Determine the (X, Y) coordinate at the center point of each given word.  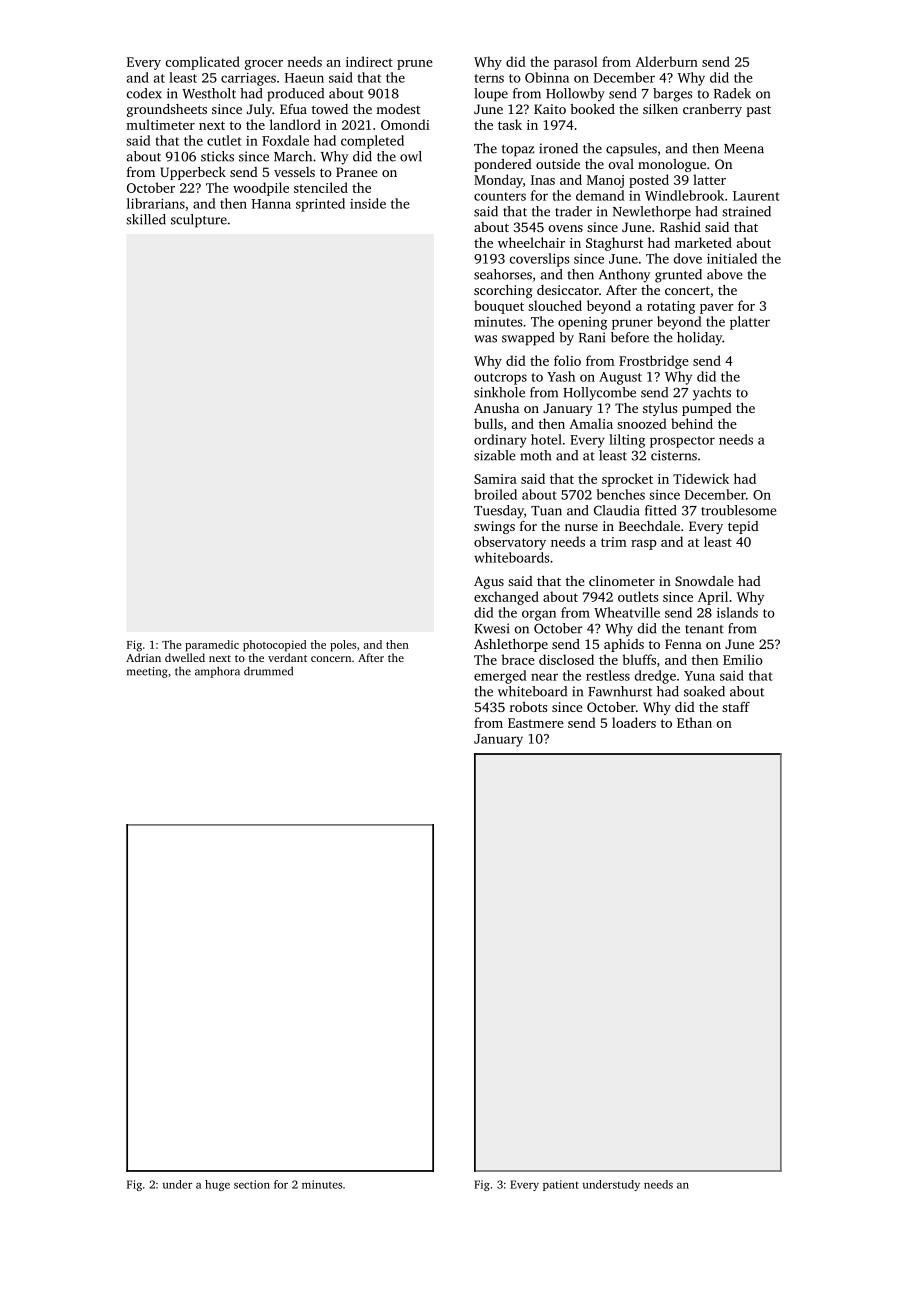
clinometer (622, 581)
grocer (264, 65)
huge (217, 1185)
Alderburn (666, 61)
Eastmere (536, 723)
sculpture (199, 221)
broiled (495, 494)
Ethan (694, 722)
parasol (576, 63)
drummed (268, 671)
